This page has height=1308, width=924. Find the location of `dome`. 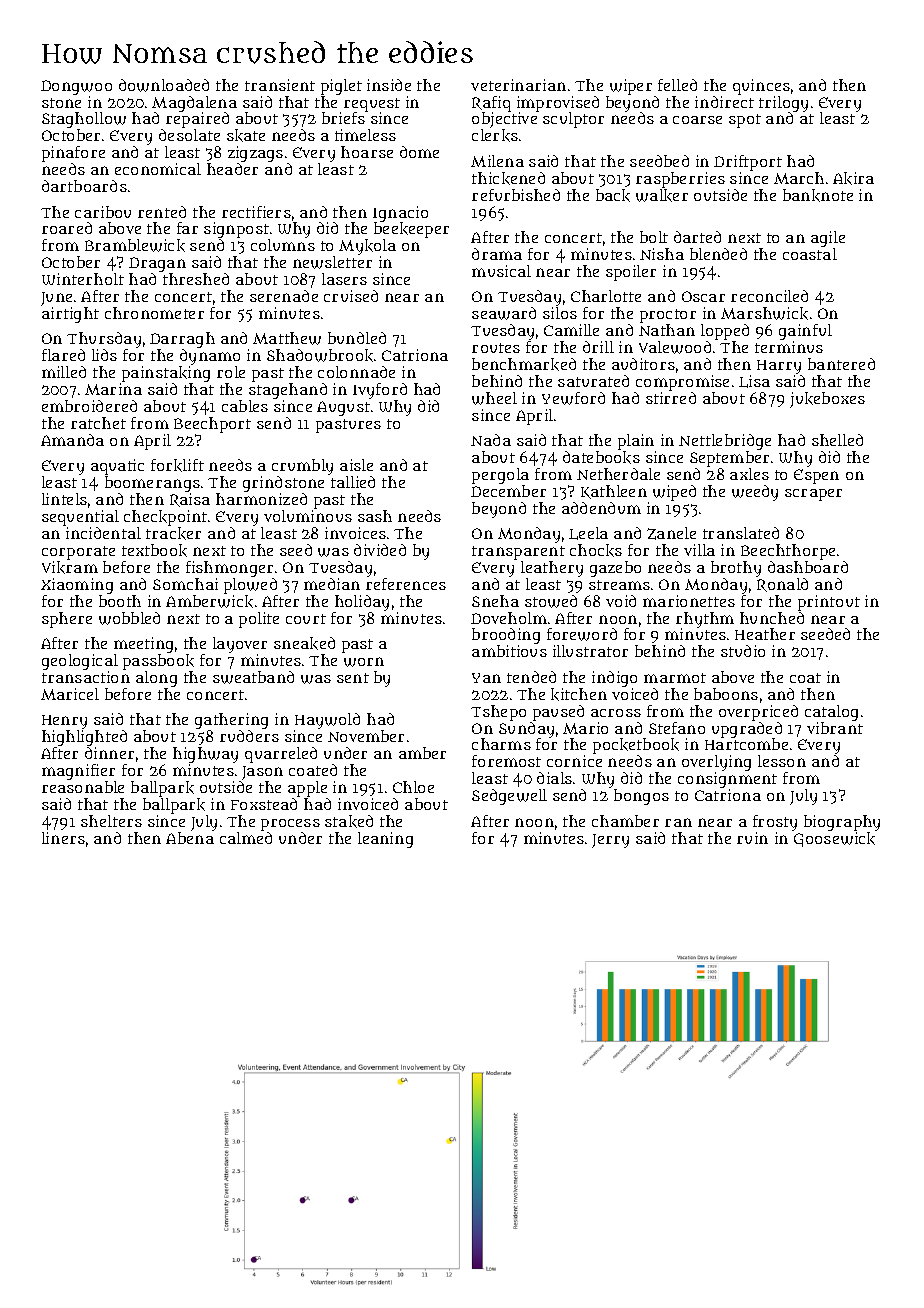

dome is located at coordinates (419, 152).
